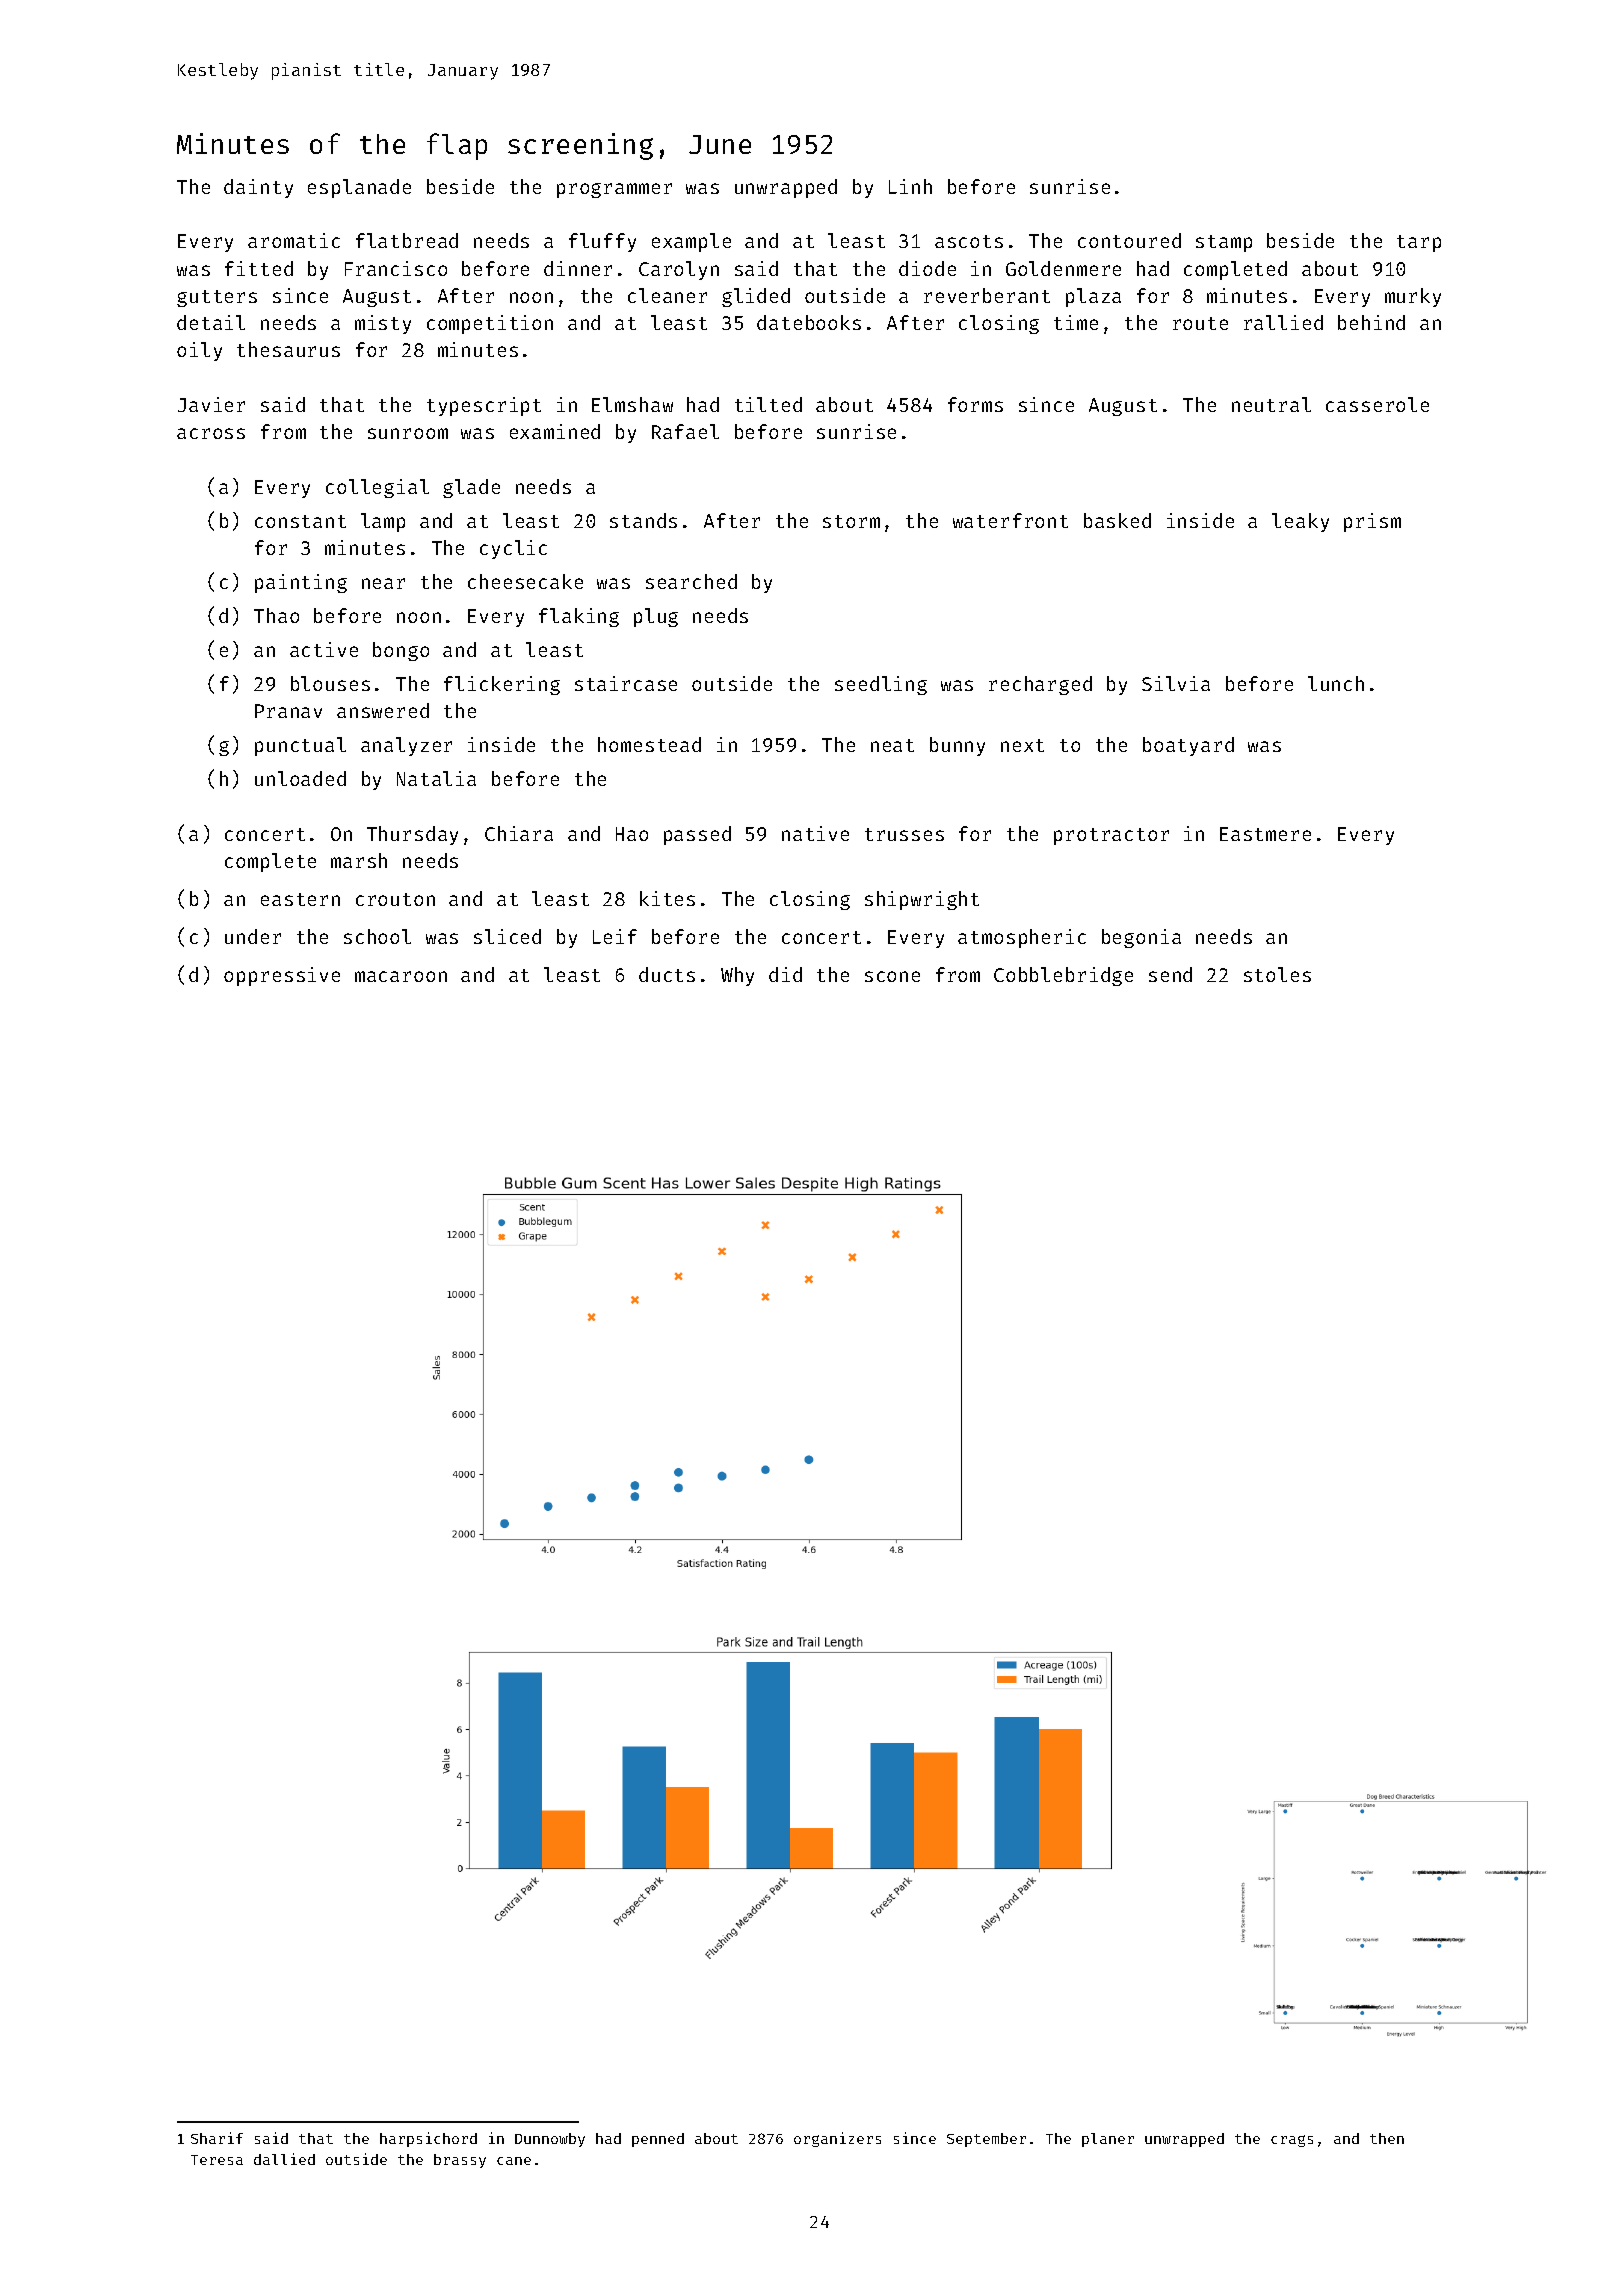 Image resolution: width=1620 pixels, height=2292 pixels. What do you see at coordinates (892, 976) in the screenshot?
I see `scone` at bounding box center [892, 976].
